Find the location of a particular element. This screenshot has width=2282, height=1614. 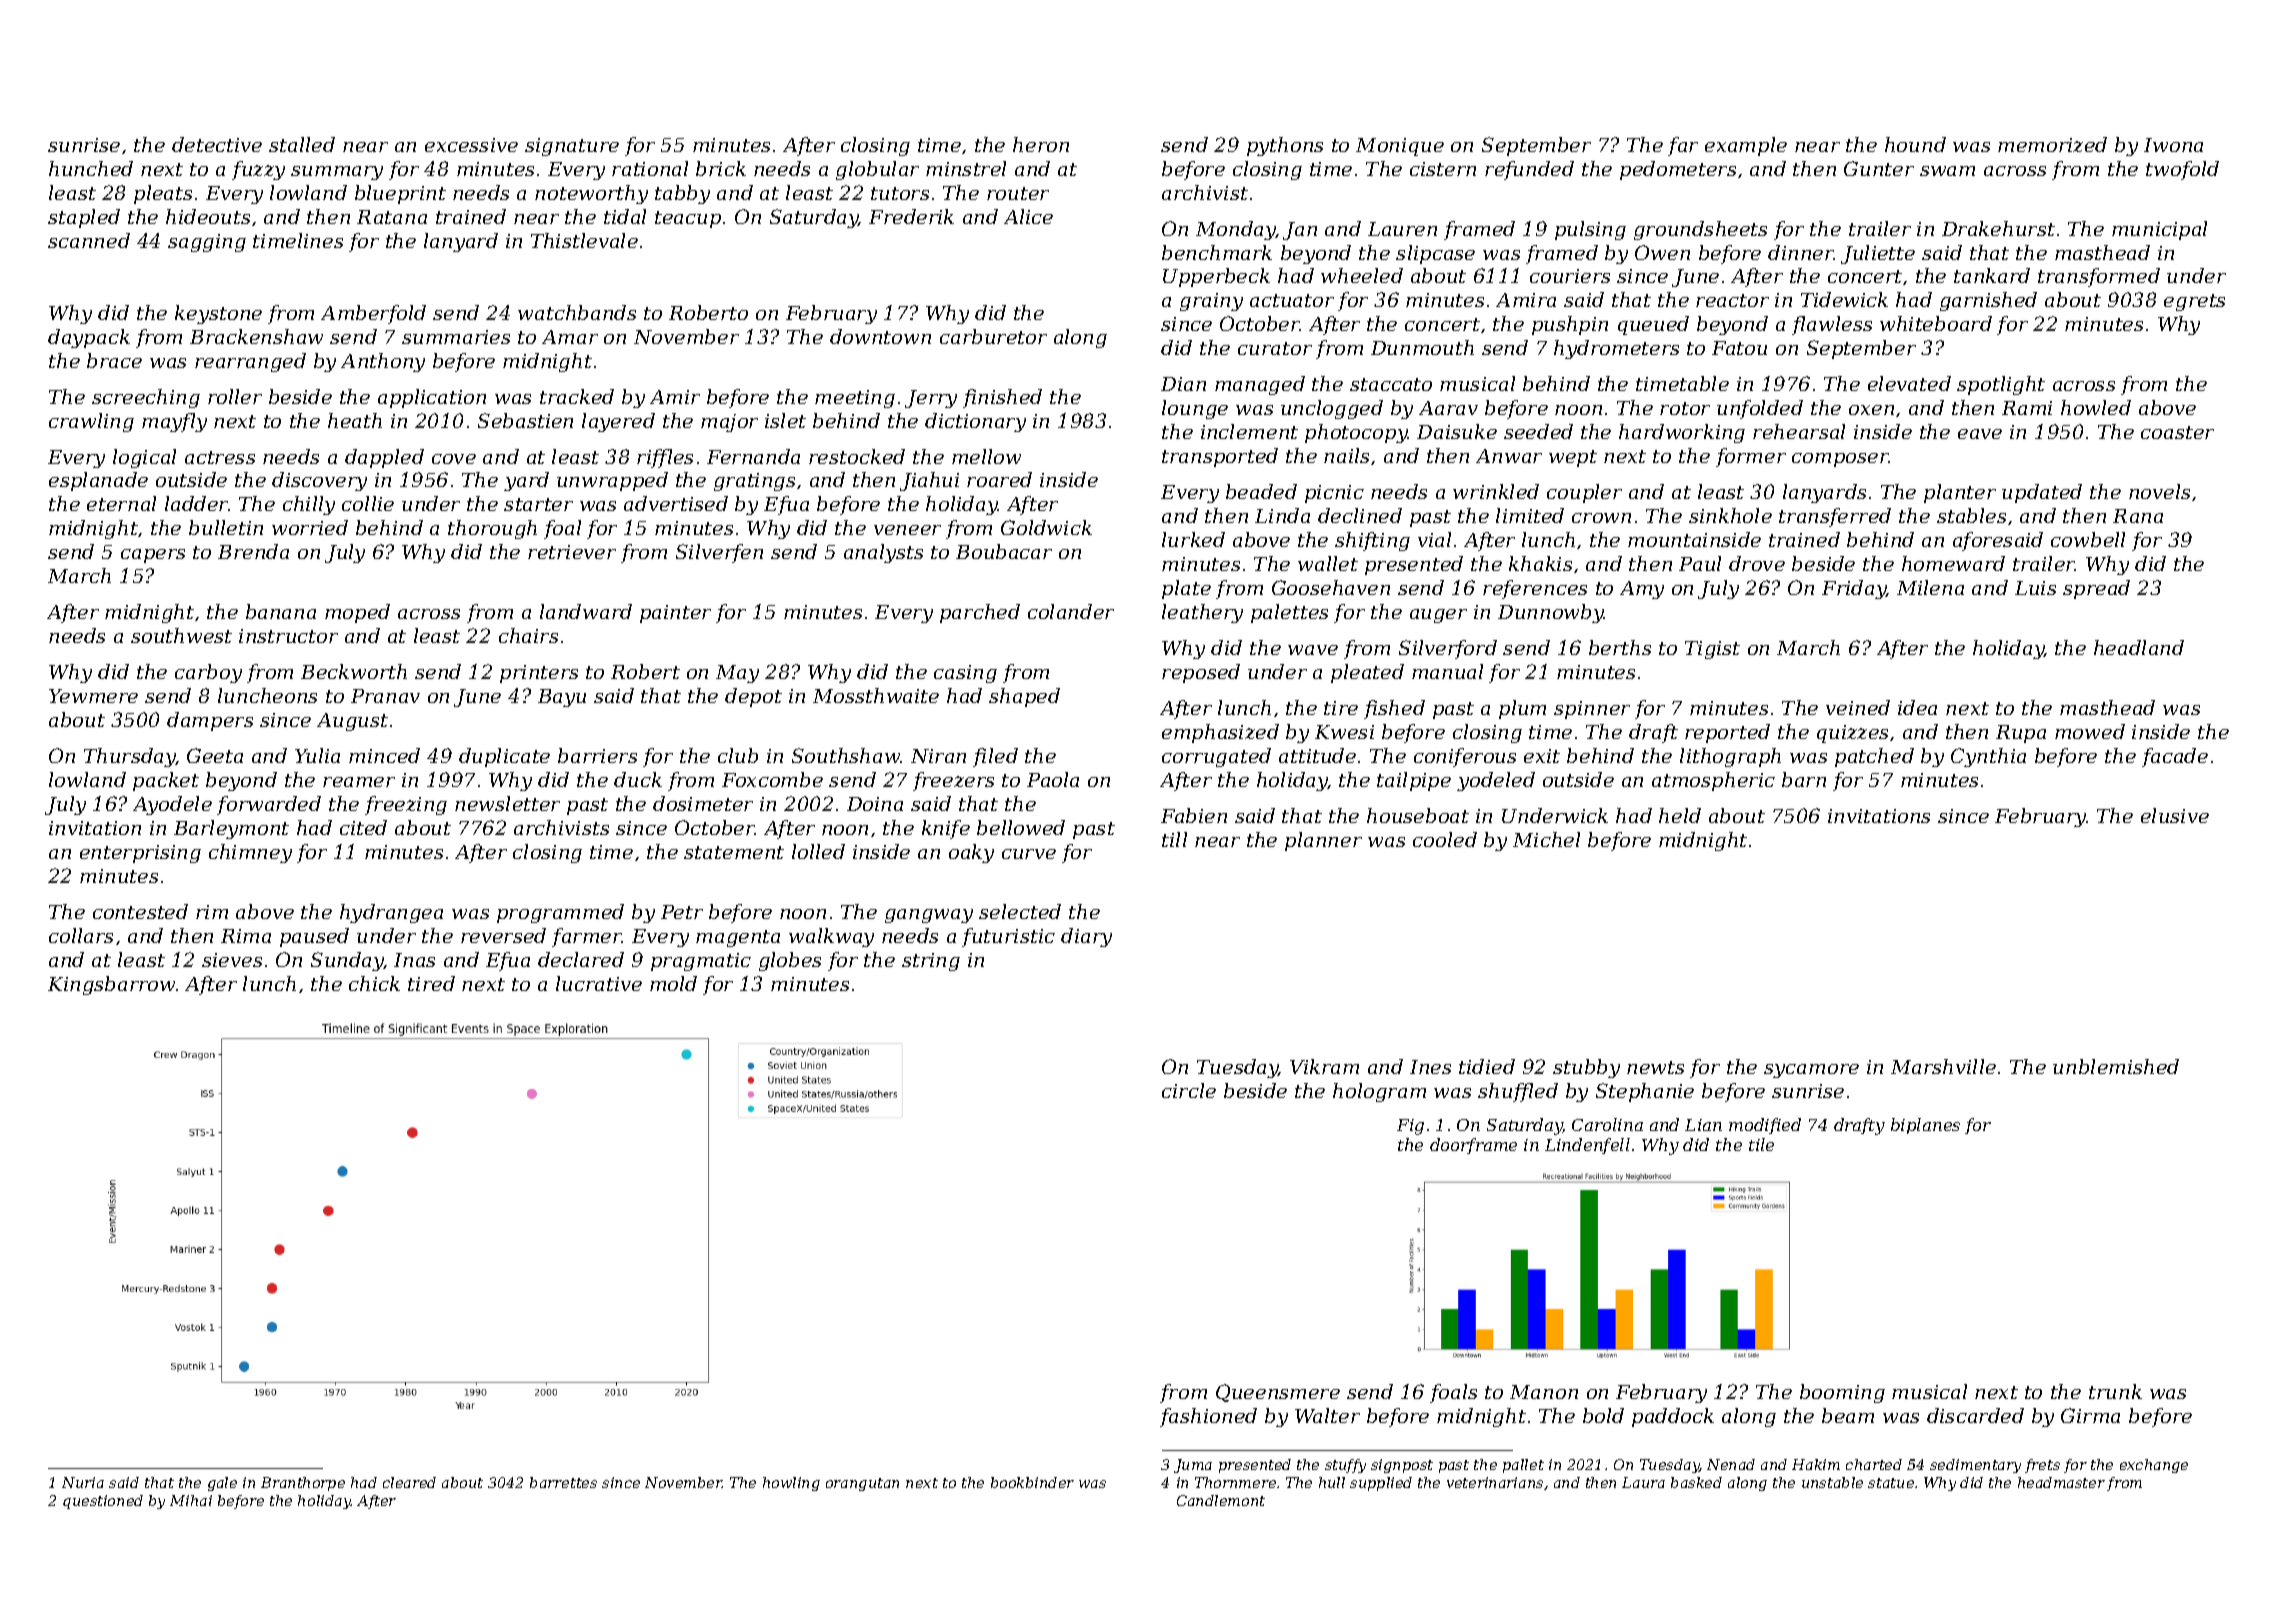

tabby is located at coordinates (682, 194).
